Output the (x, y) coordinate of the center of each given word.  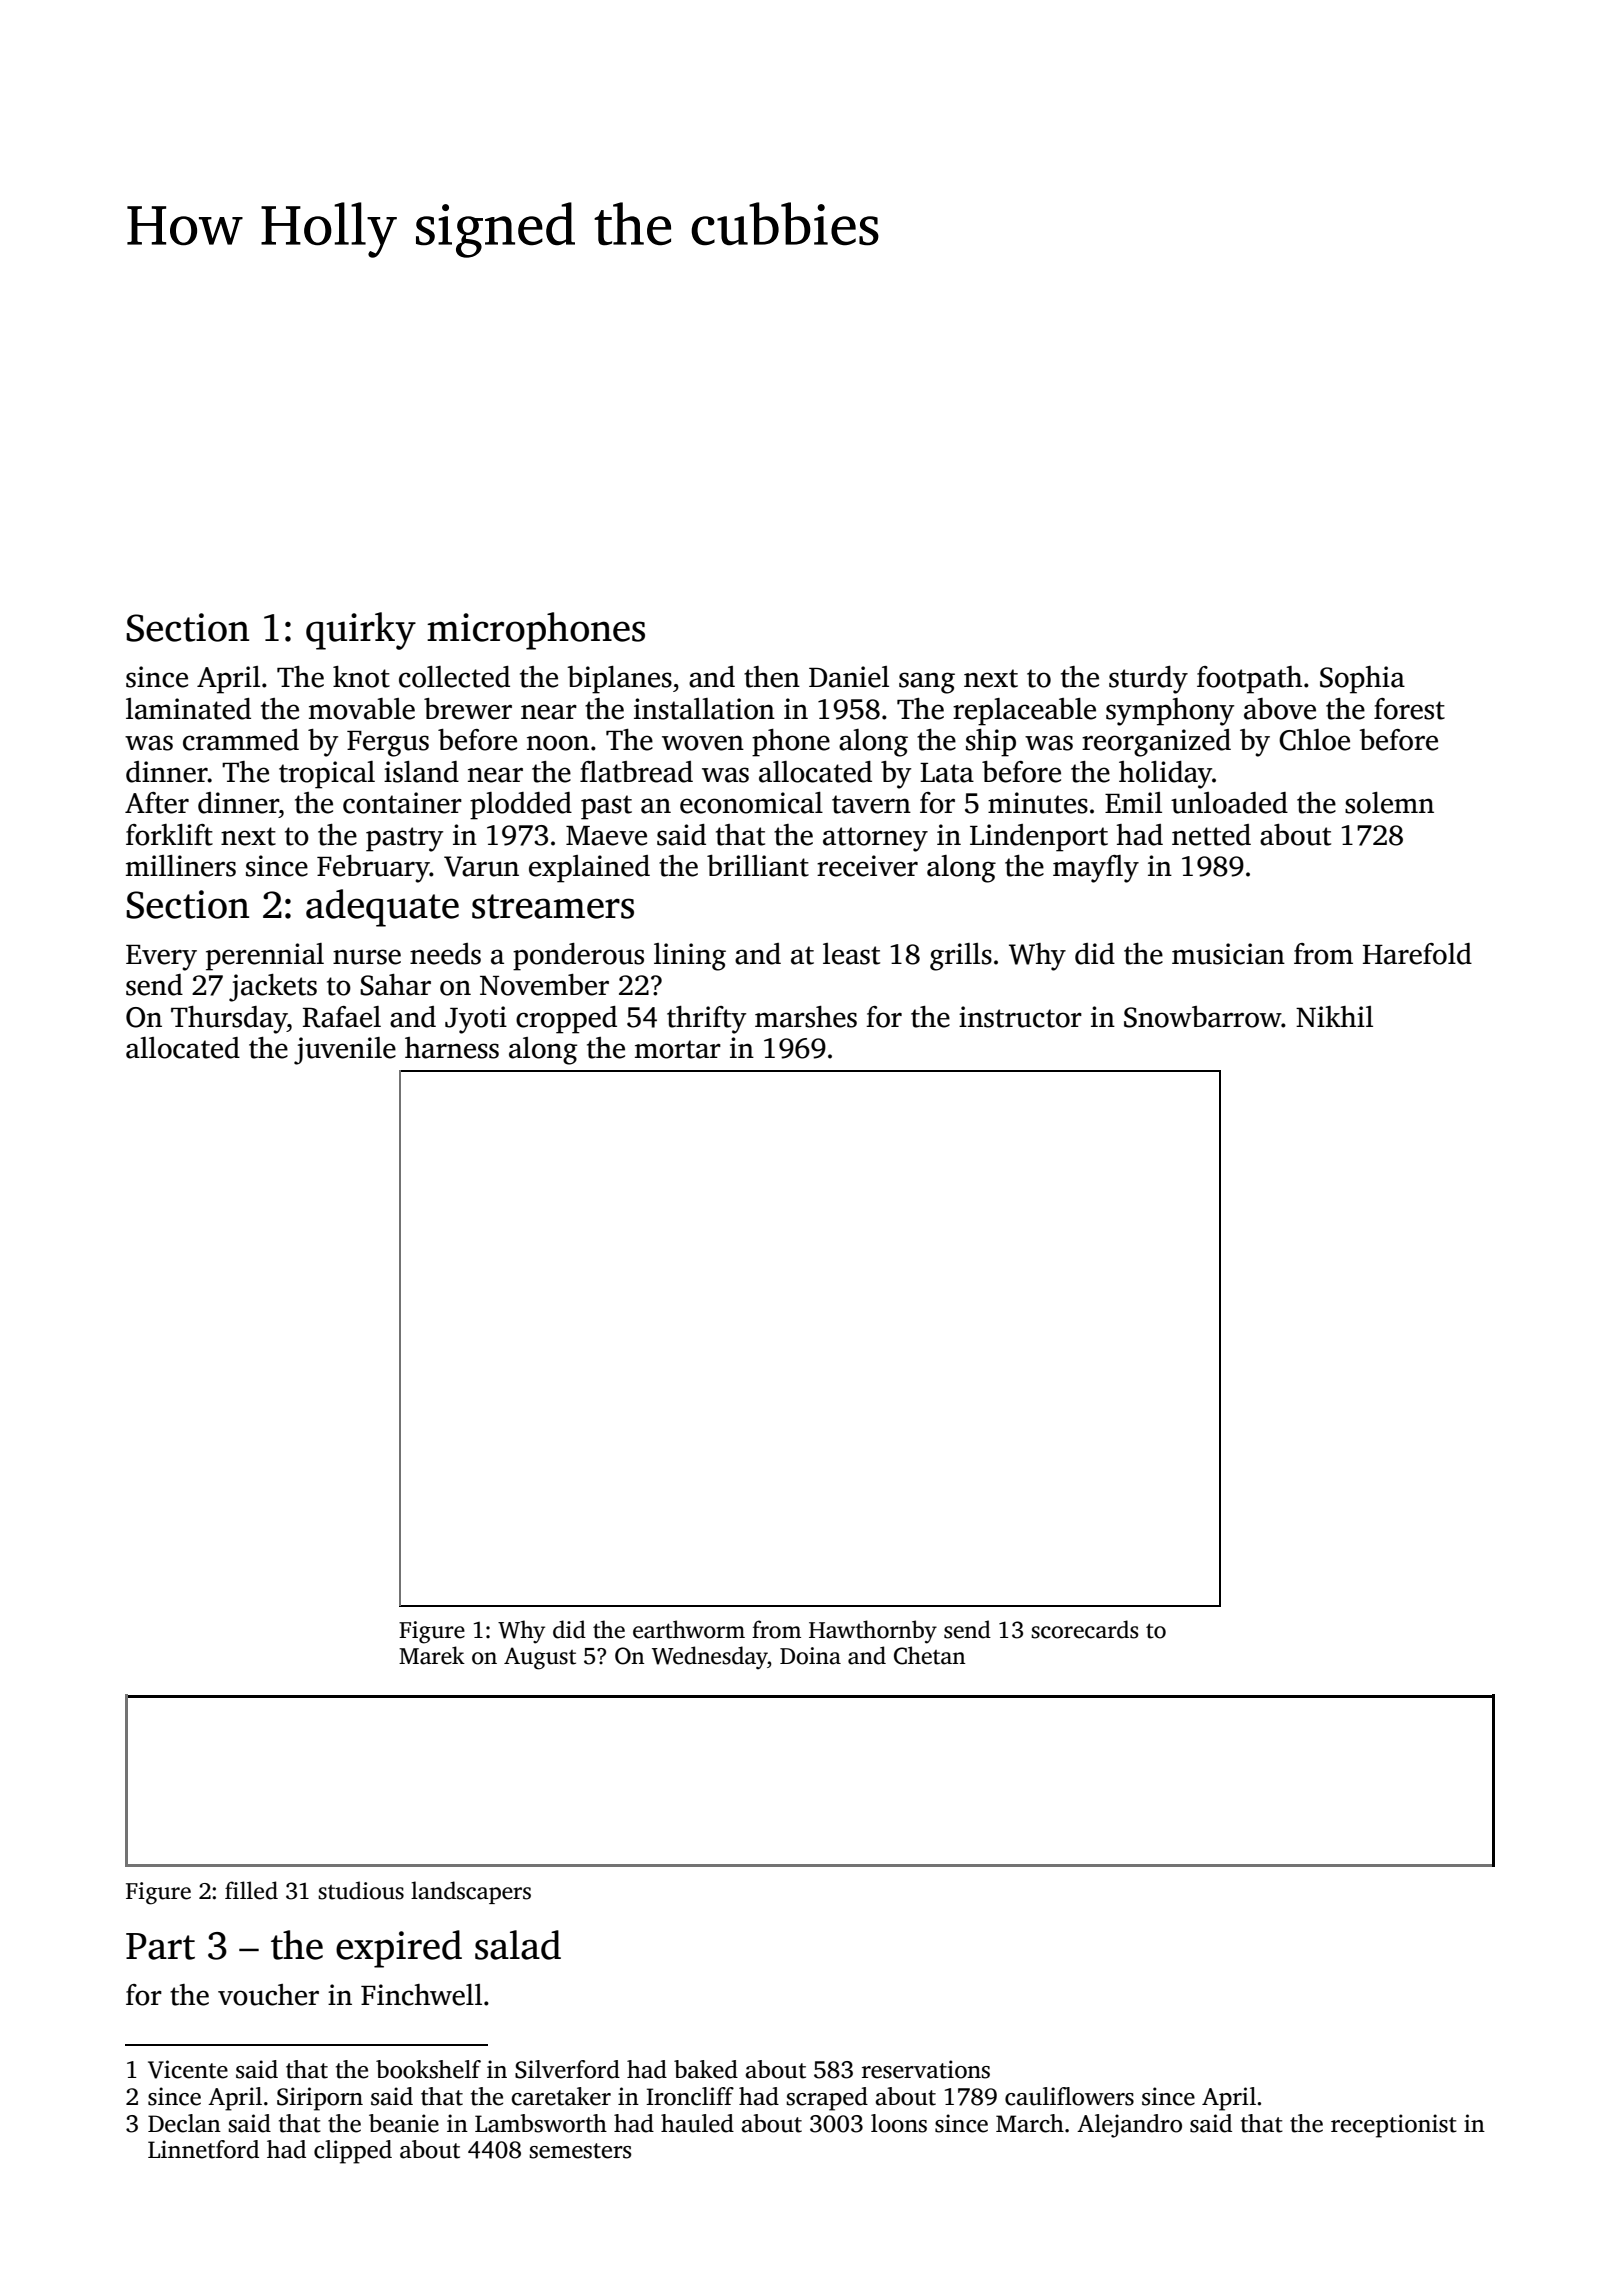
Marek (432, 1655)
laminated (188, 709)
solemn (1389, 803)
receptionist (1394, 2126)
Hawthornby (873, 1632)
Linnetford (203, 2149)
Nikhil (1334, 1016)
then (772, 677)
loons (899, 2123)
